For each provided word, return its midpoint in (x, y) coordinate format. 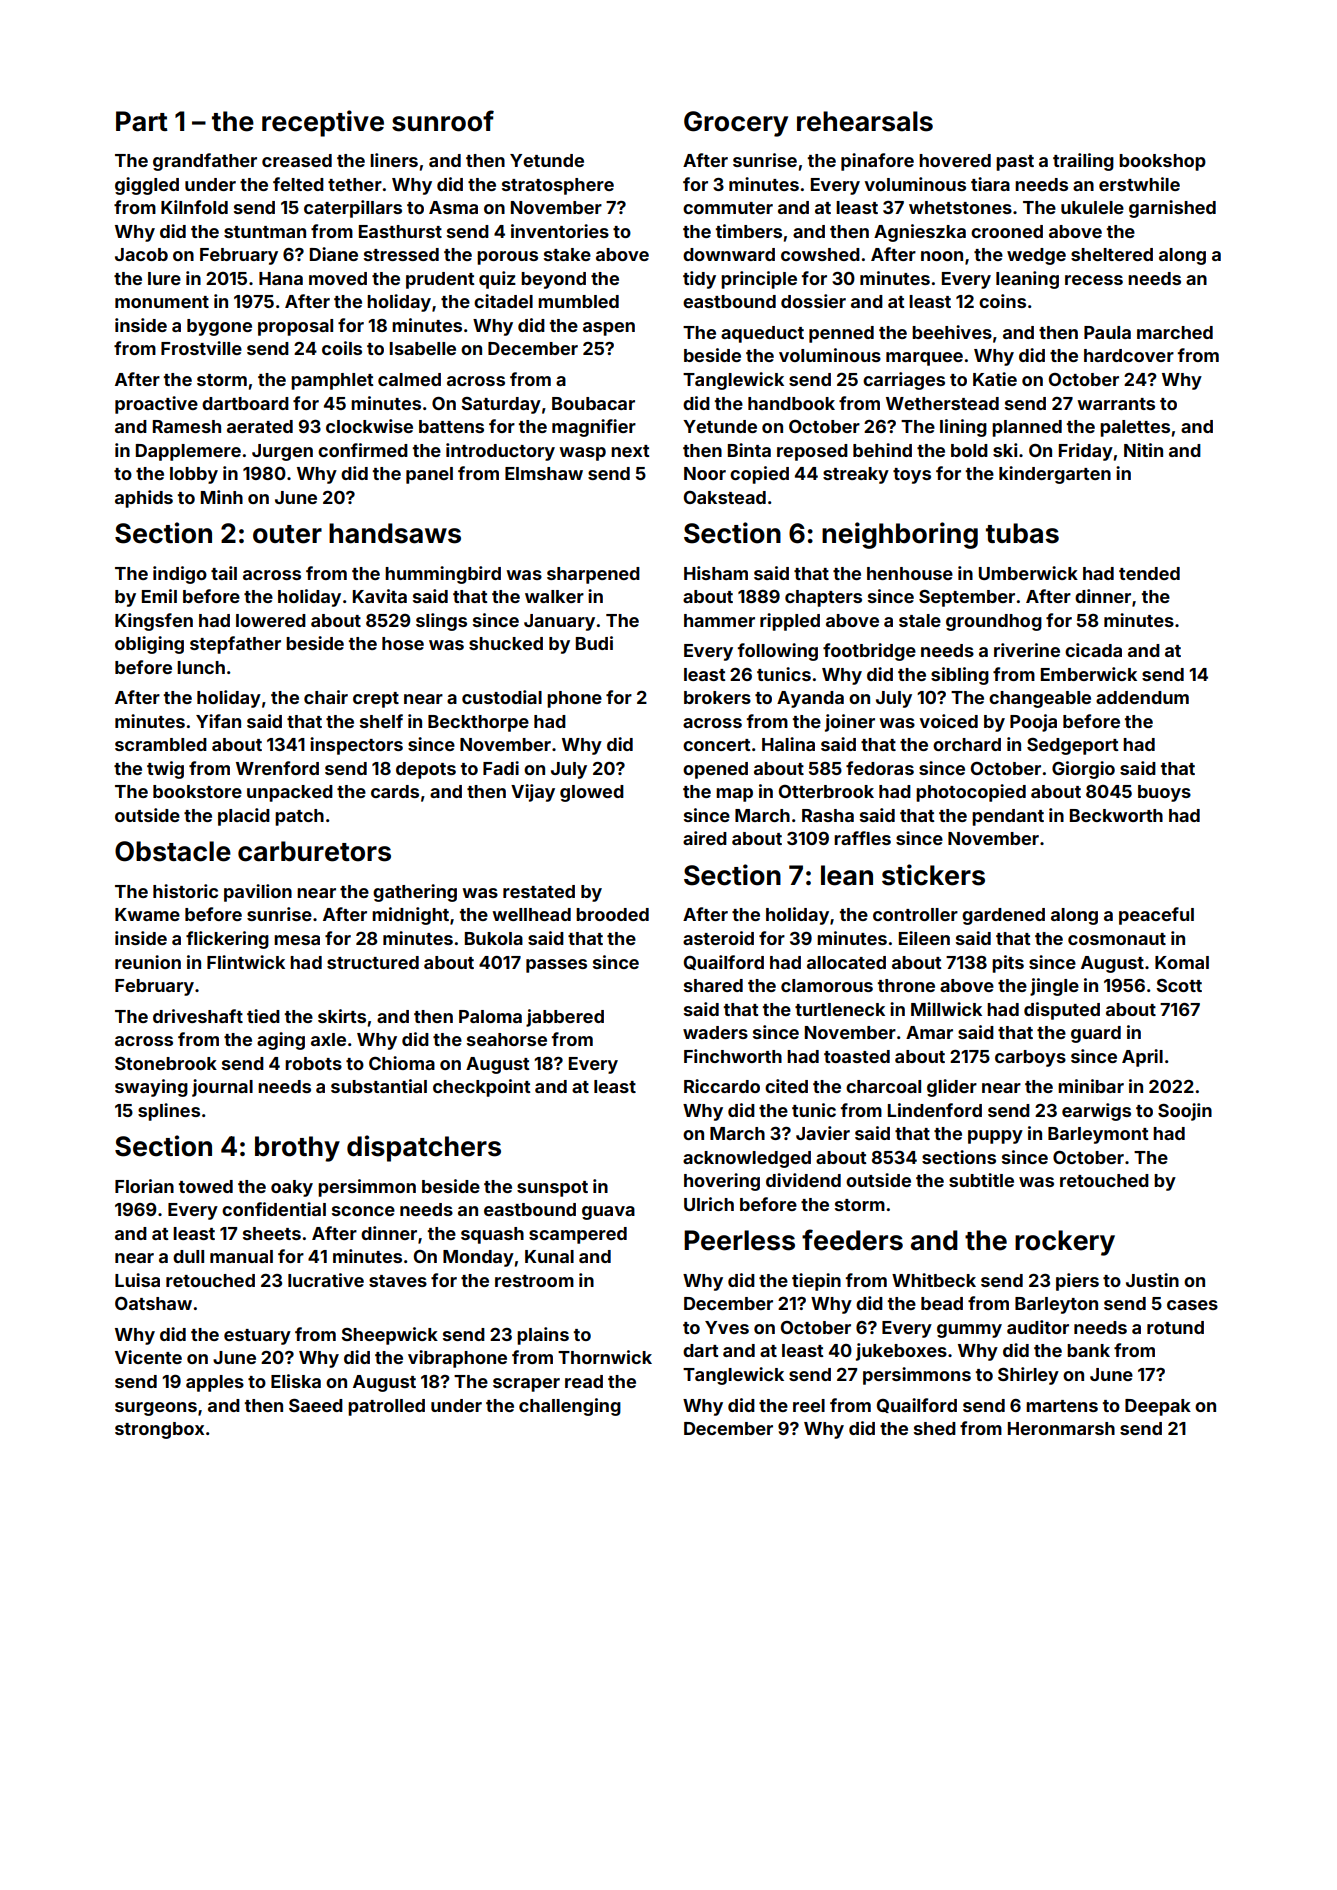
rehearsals (865, 121)
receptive (323, 123)
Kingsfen (154, 622)
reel (809, 1405)
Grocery (736, 124)
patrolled (386, 1407)
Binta (749, 450)
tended (1149, 573)
